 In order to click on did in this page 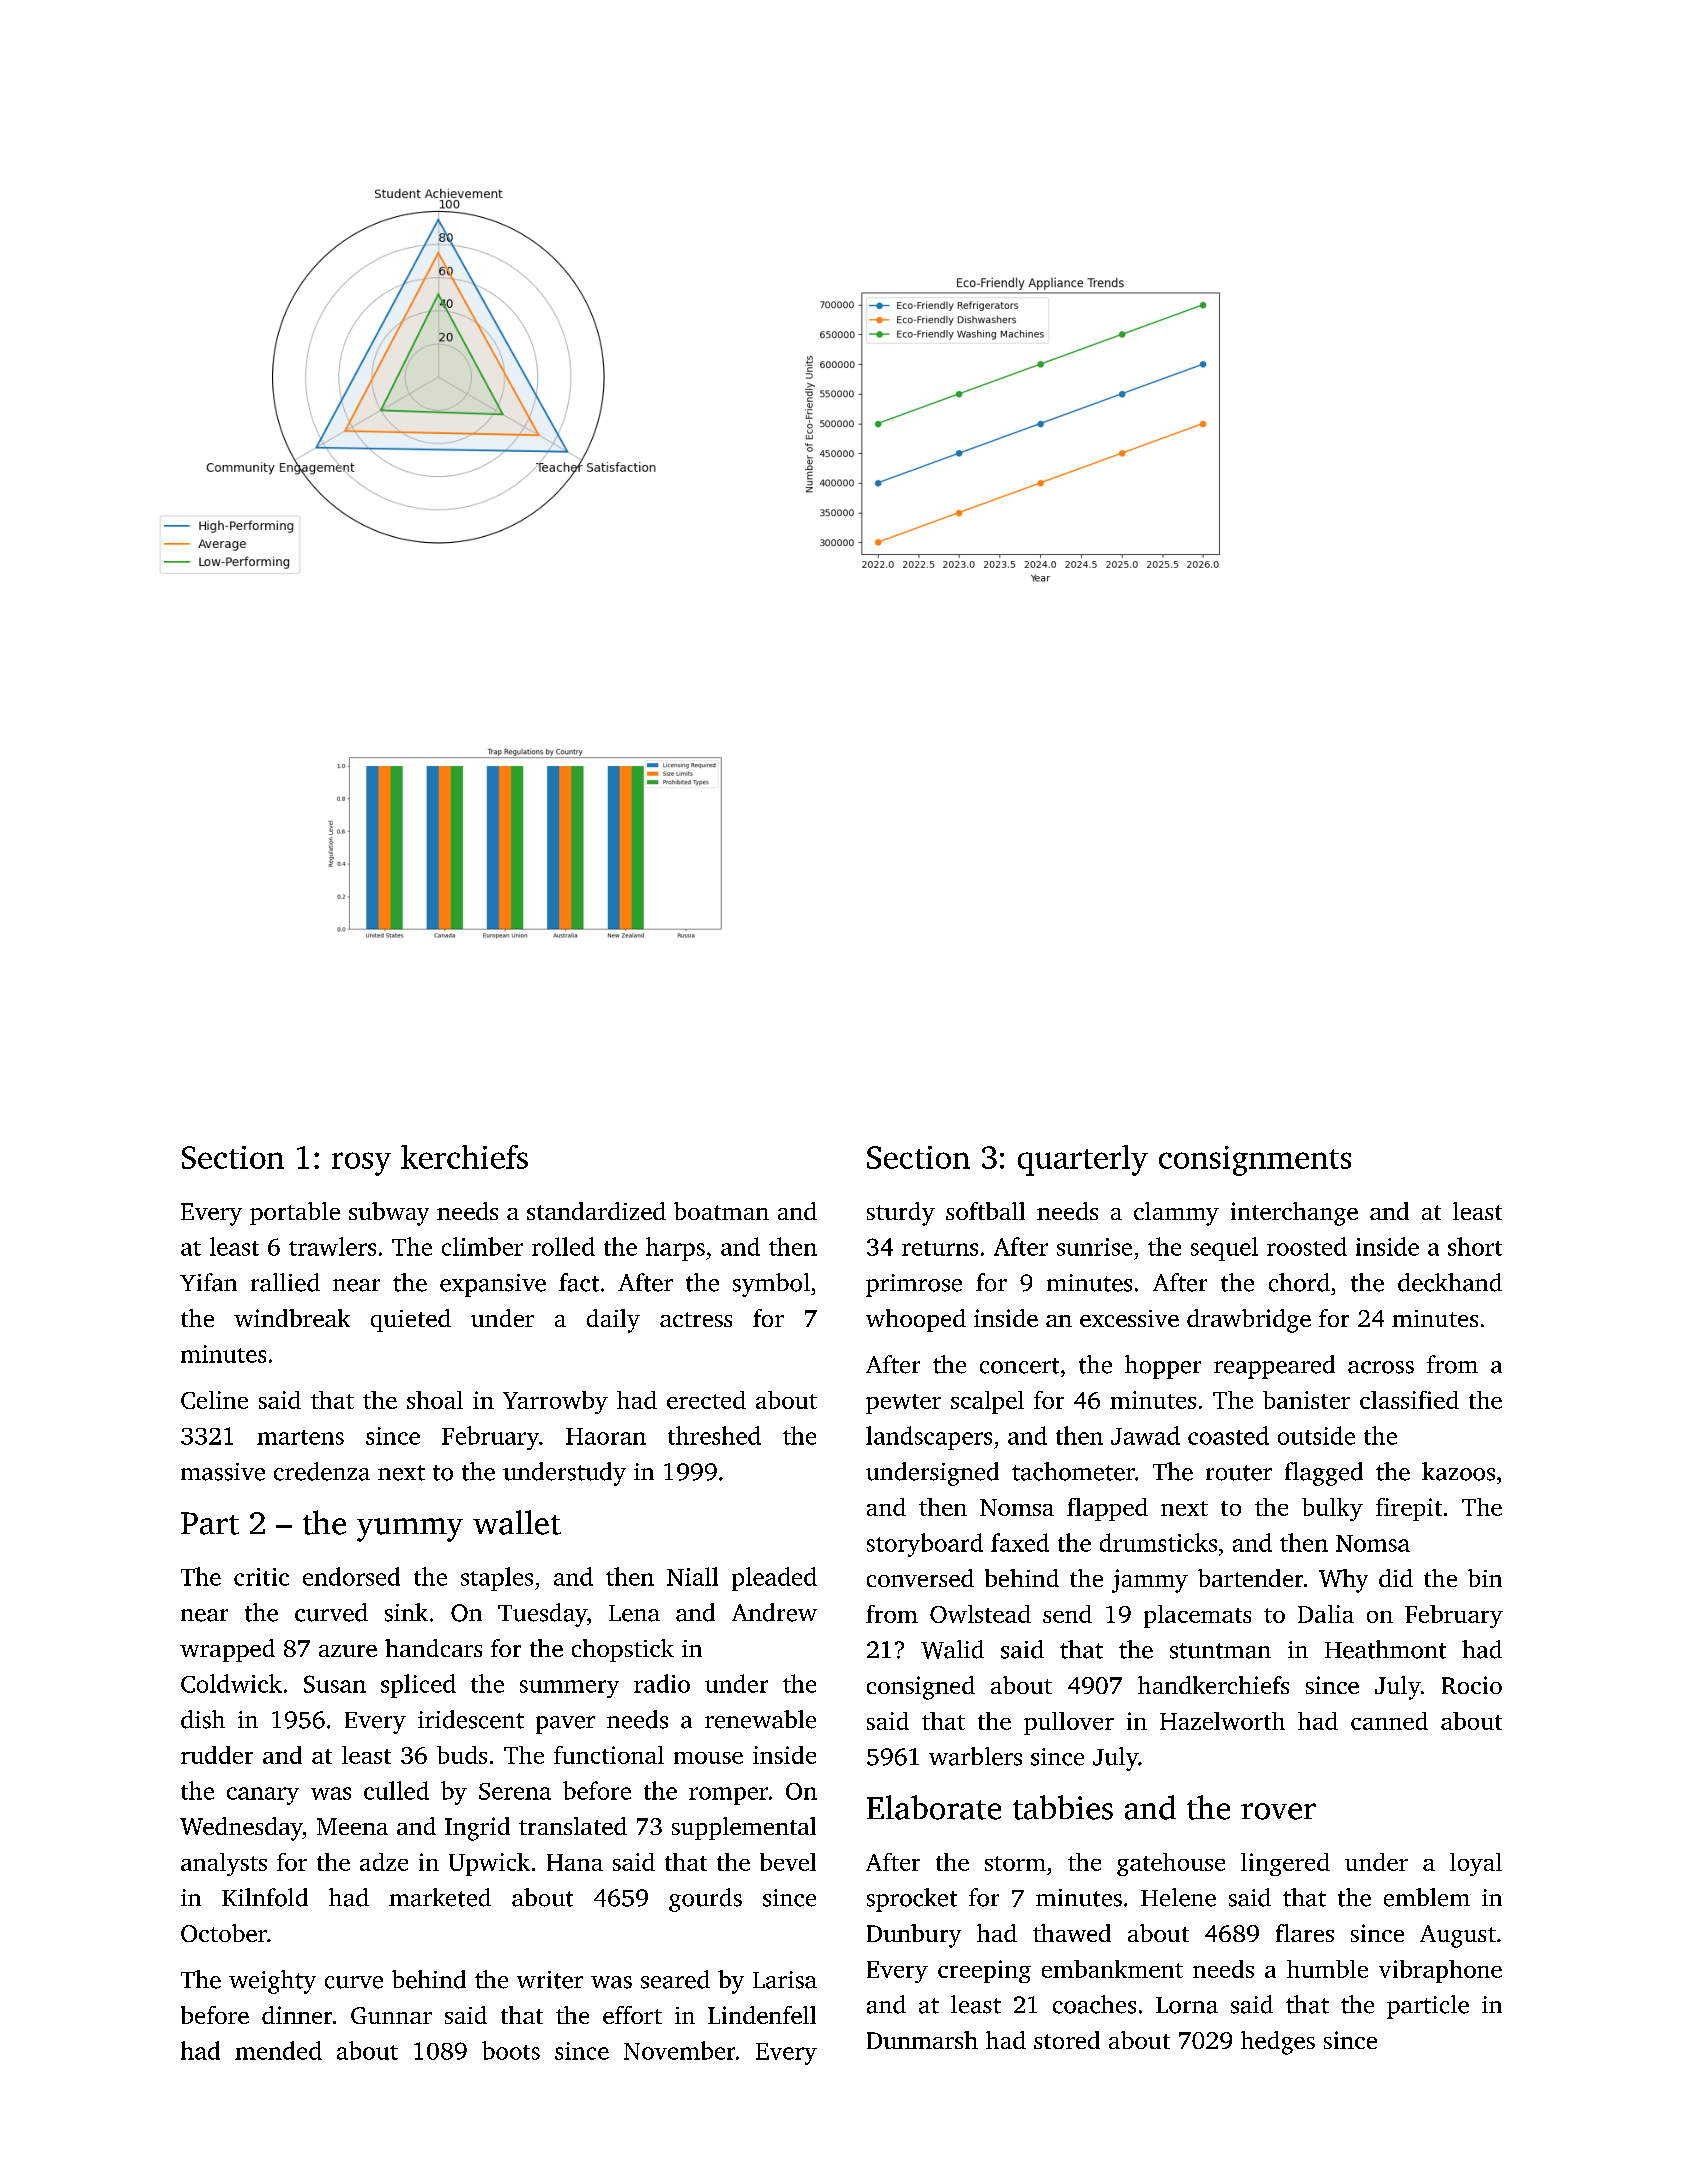, I will do `click(1396, 1578)`.
